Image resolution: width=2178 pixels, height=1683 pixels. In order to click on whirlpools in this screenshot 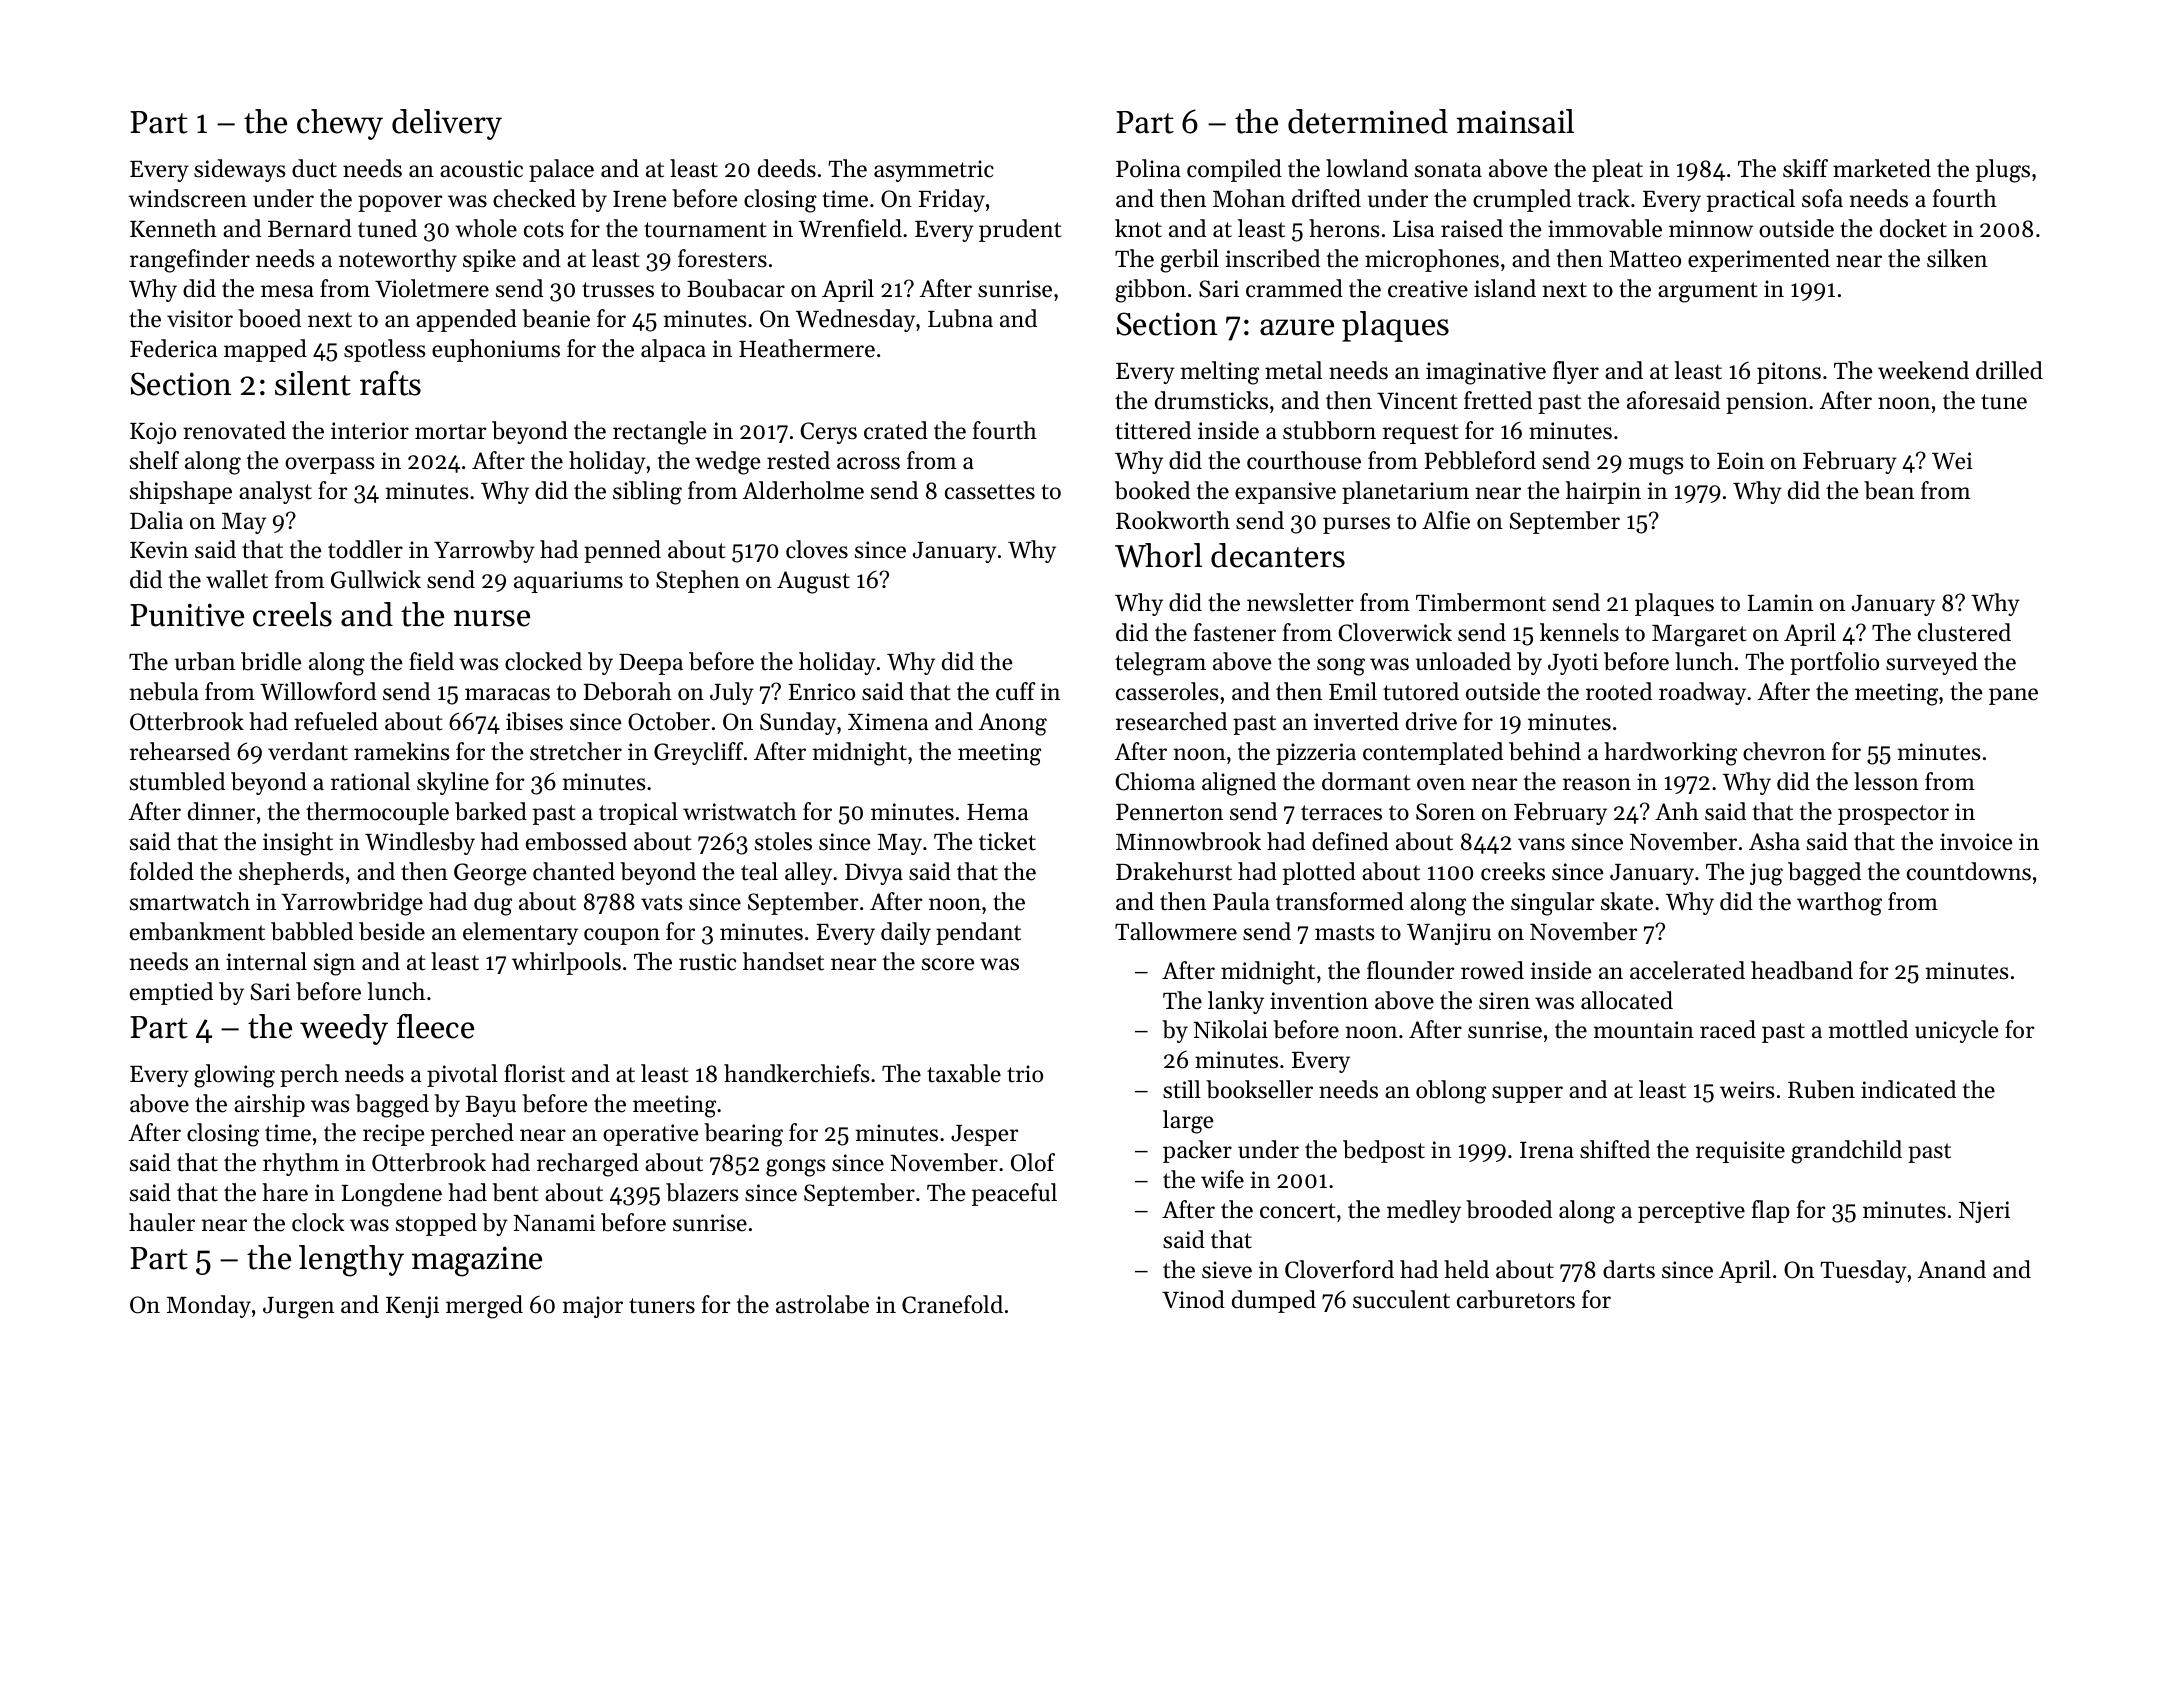, I will do `click(566, 963)`.
